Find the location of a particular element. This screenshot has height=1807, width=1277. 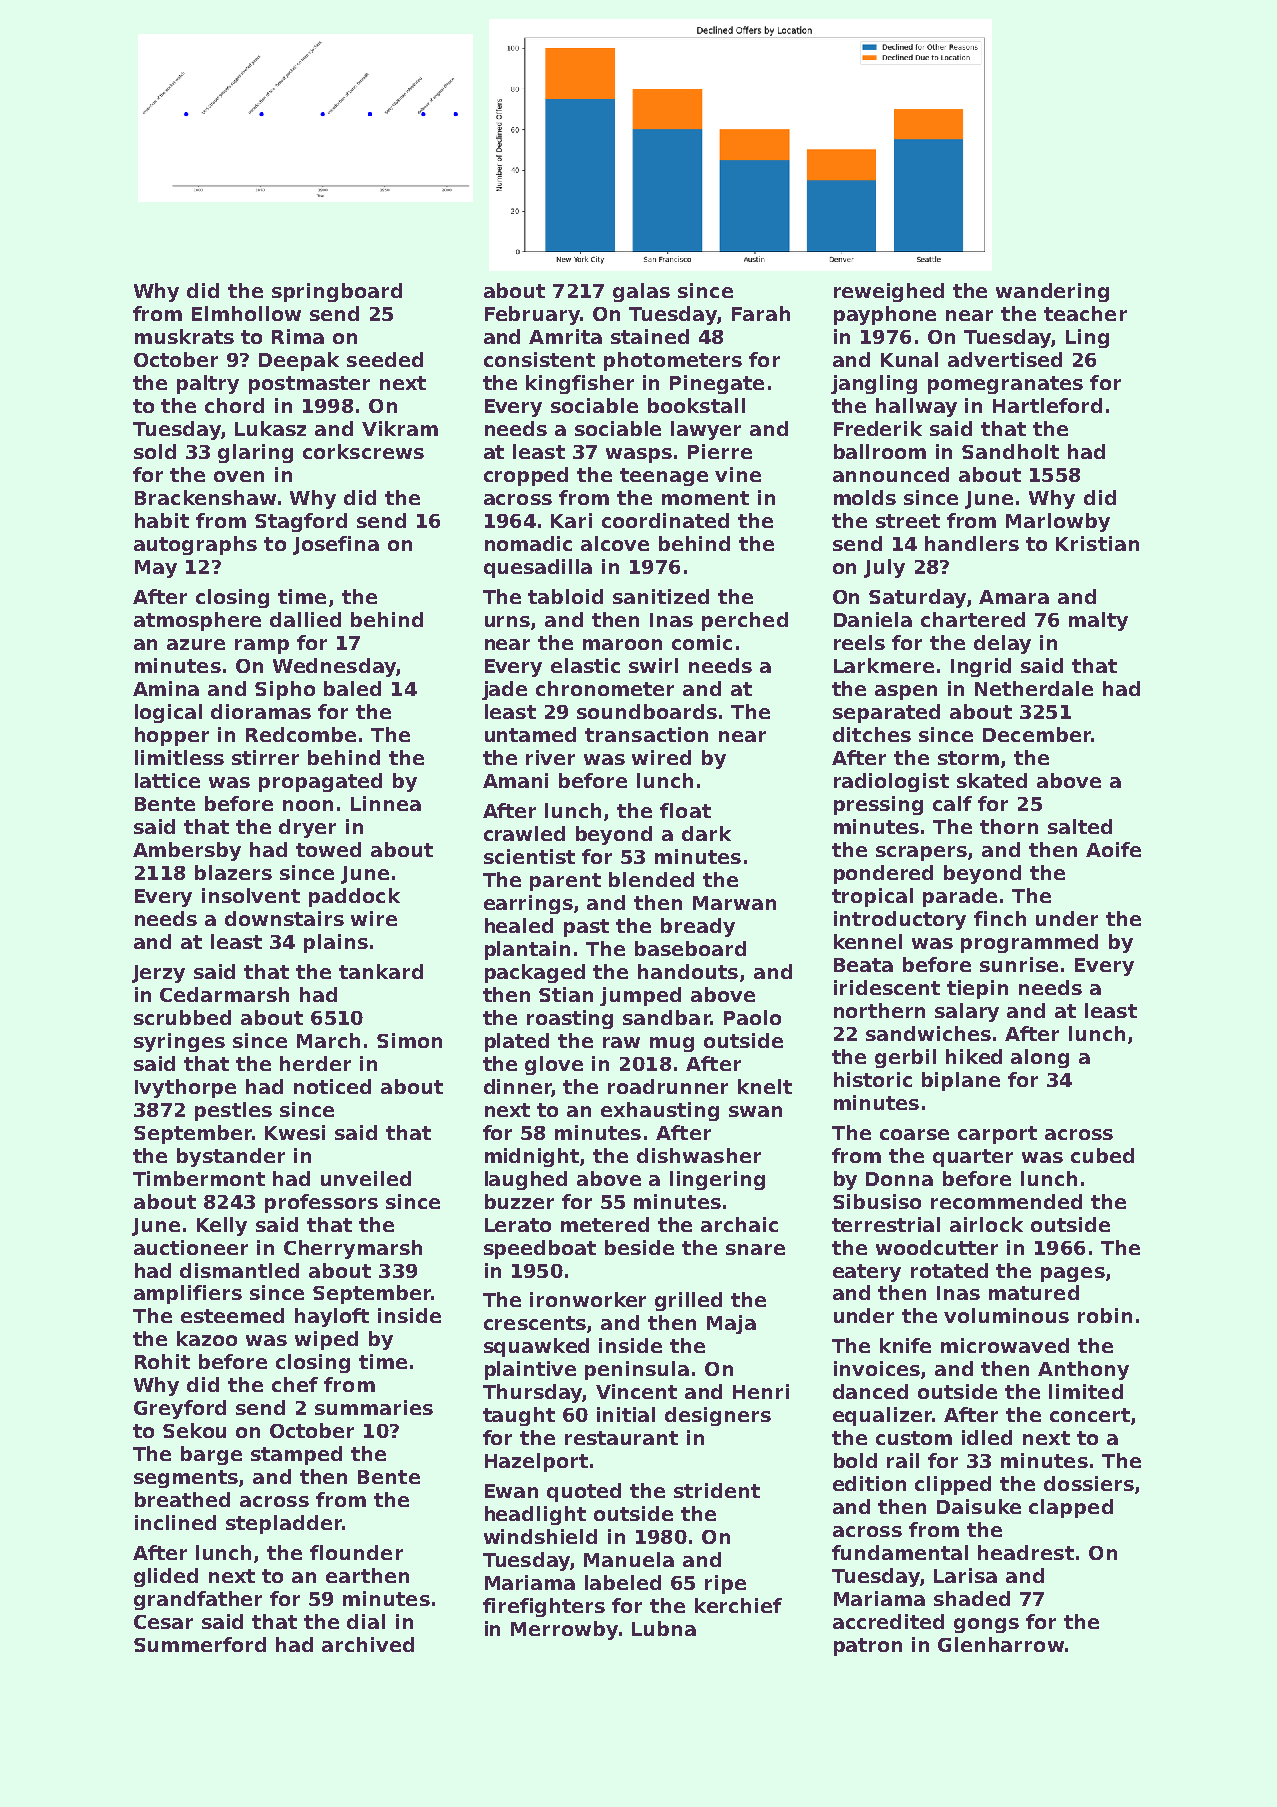

programmed is located at coordinates (1029, 943).
